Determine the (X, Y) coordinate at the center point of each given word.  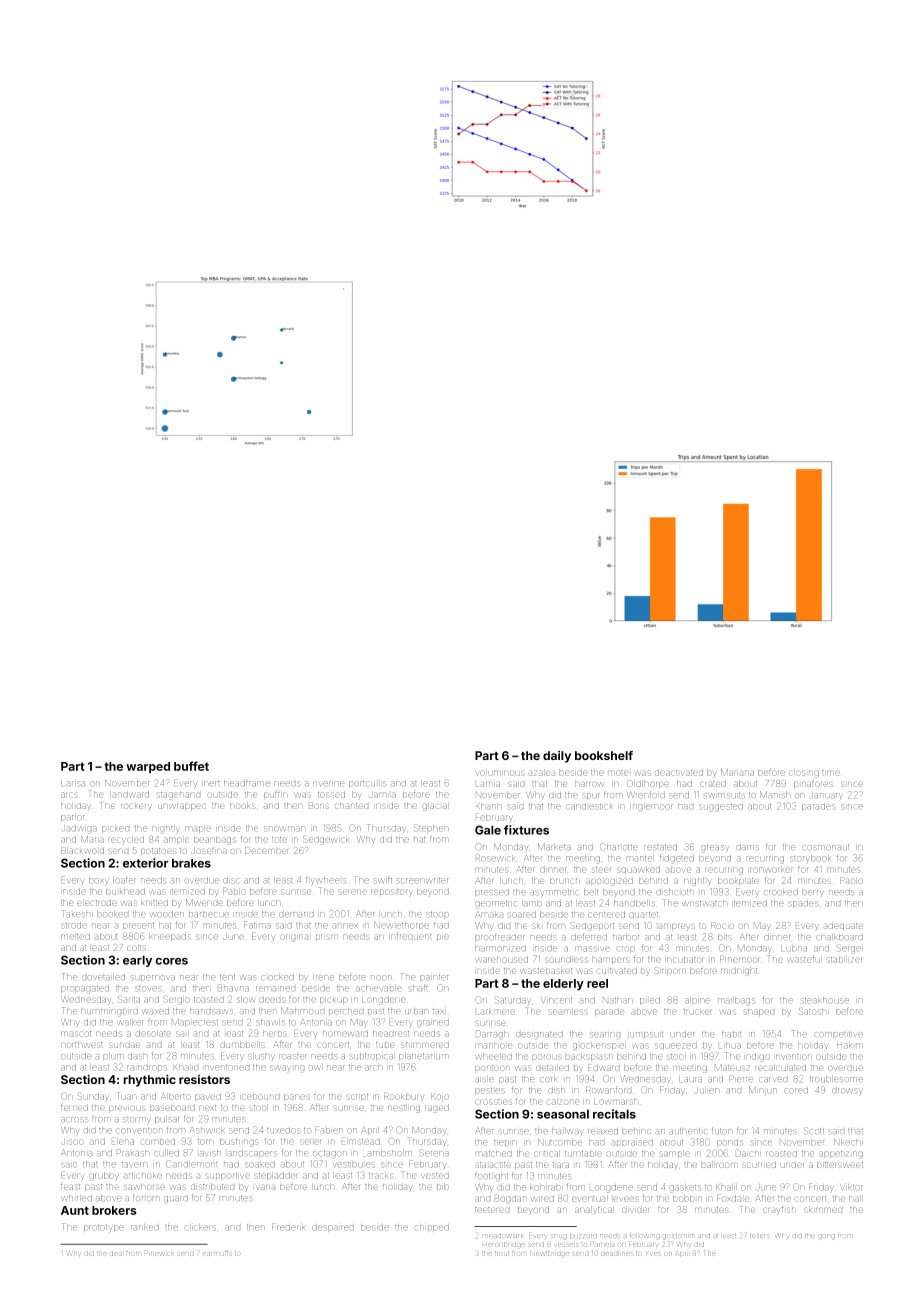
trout (502, 1253)
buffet (191, 766)
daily (557, 757)
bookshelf (604, 755)
